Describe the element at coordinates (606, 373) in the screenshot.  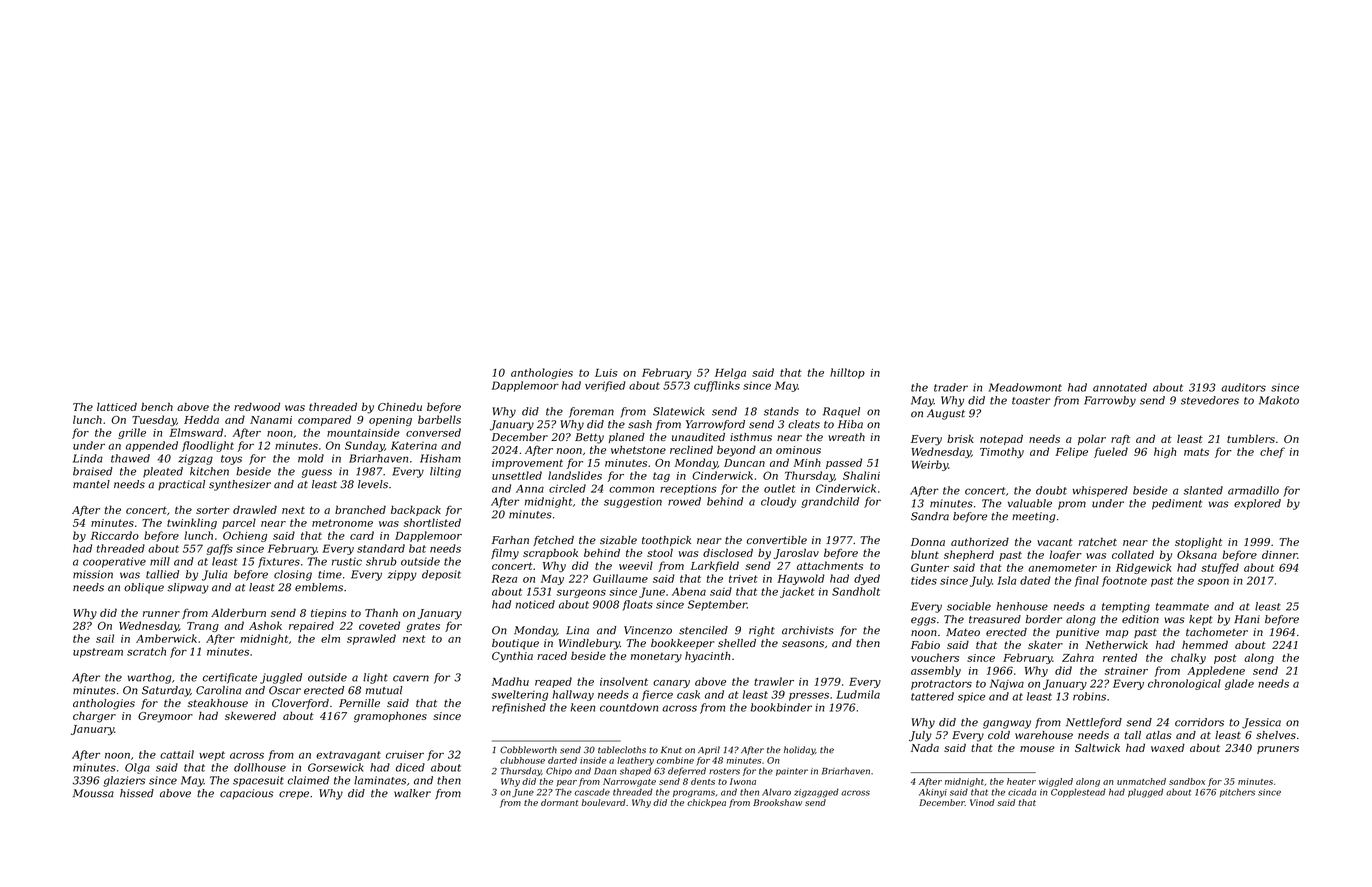
I see `Luis` at that location.
